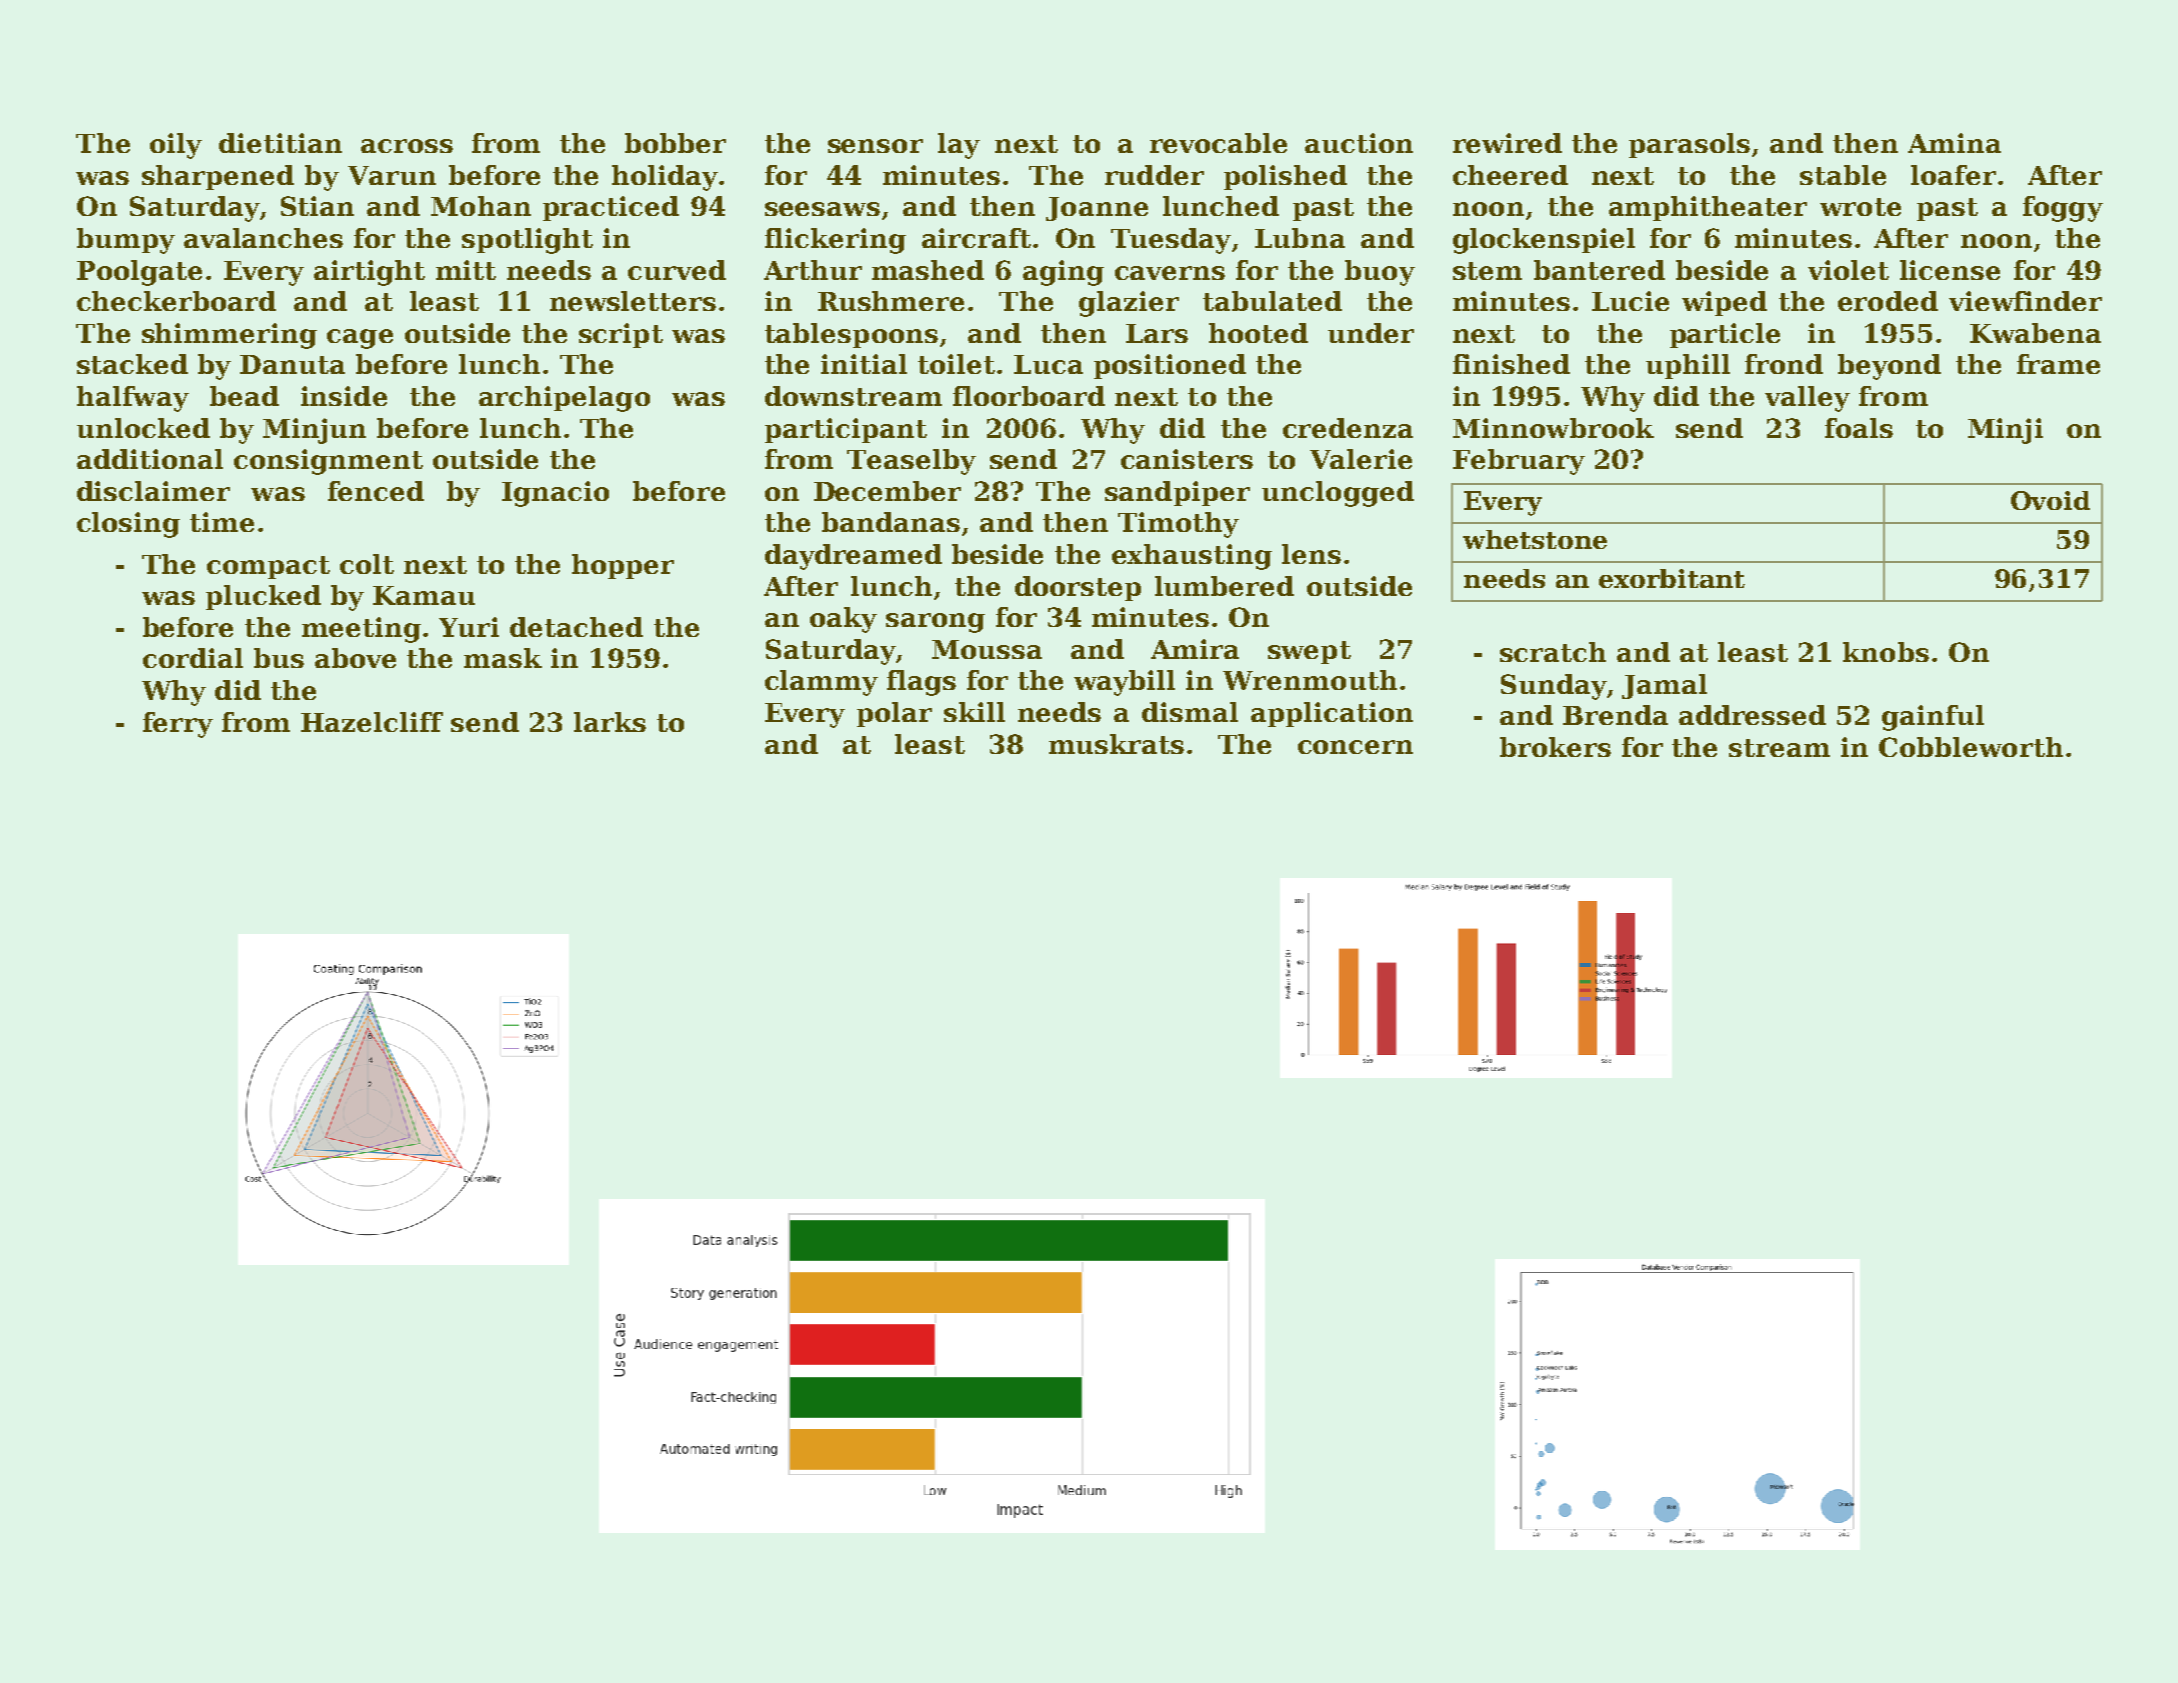 The width and height of the image is (2178, 1683). Describe the element at coordinates (1886, 652) in the image. I see `knobs` at that location.
